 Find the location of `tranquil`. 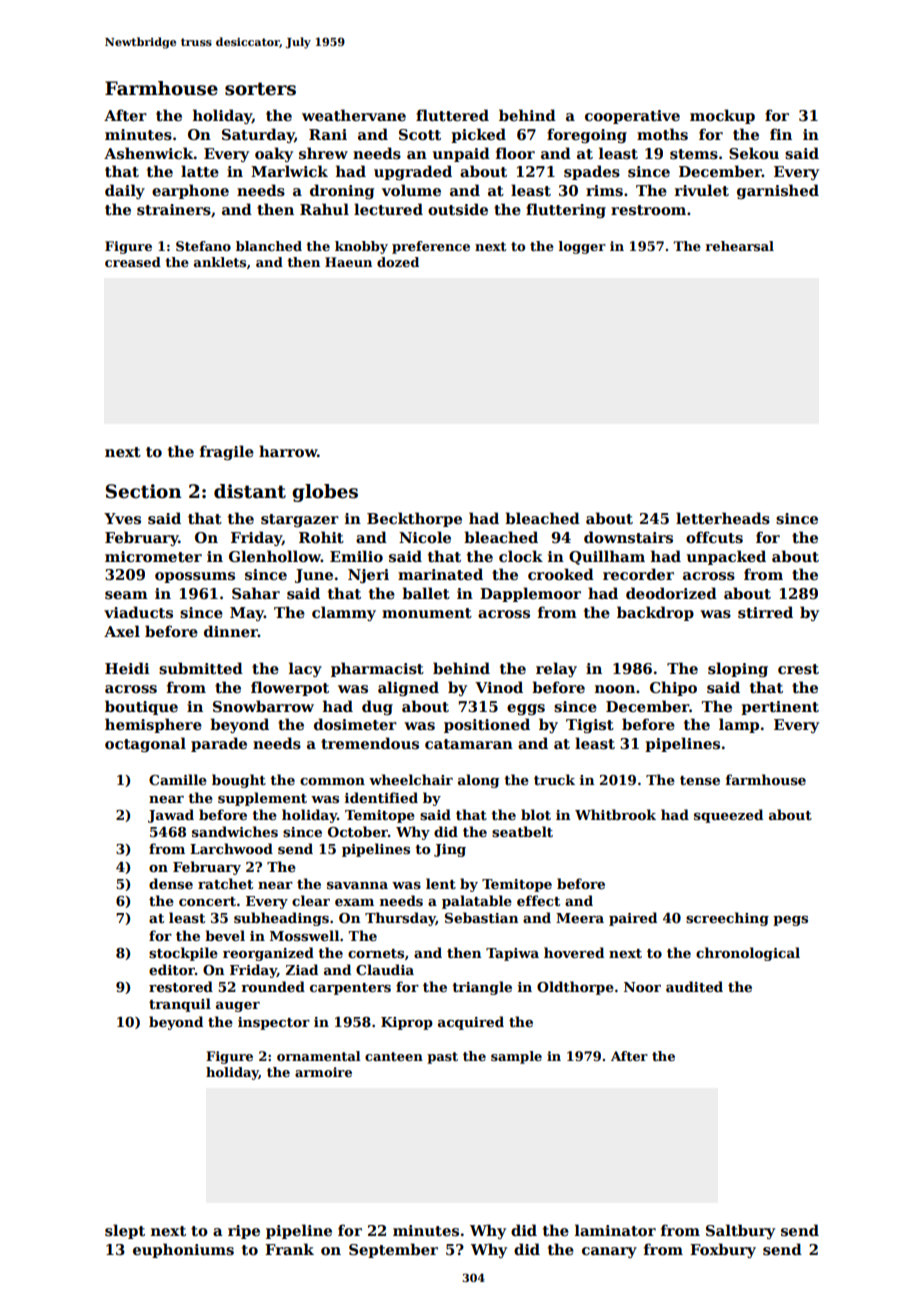

tranquil is located at coordinates (180, 1005).
